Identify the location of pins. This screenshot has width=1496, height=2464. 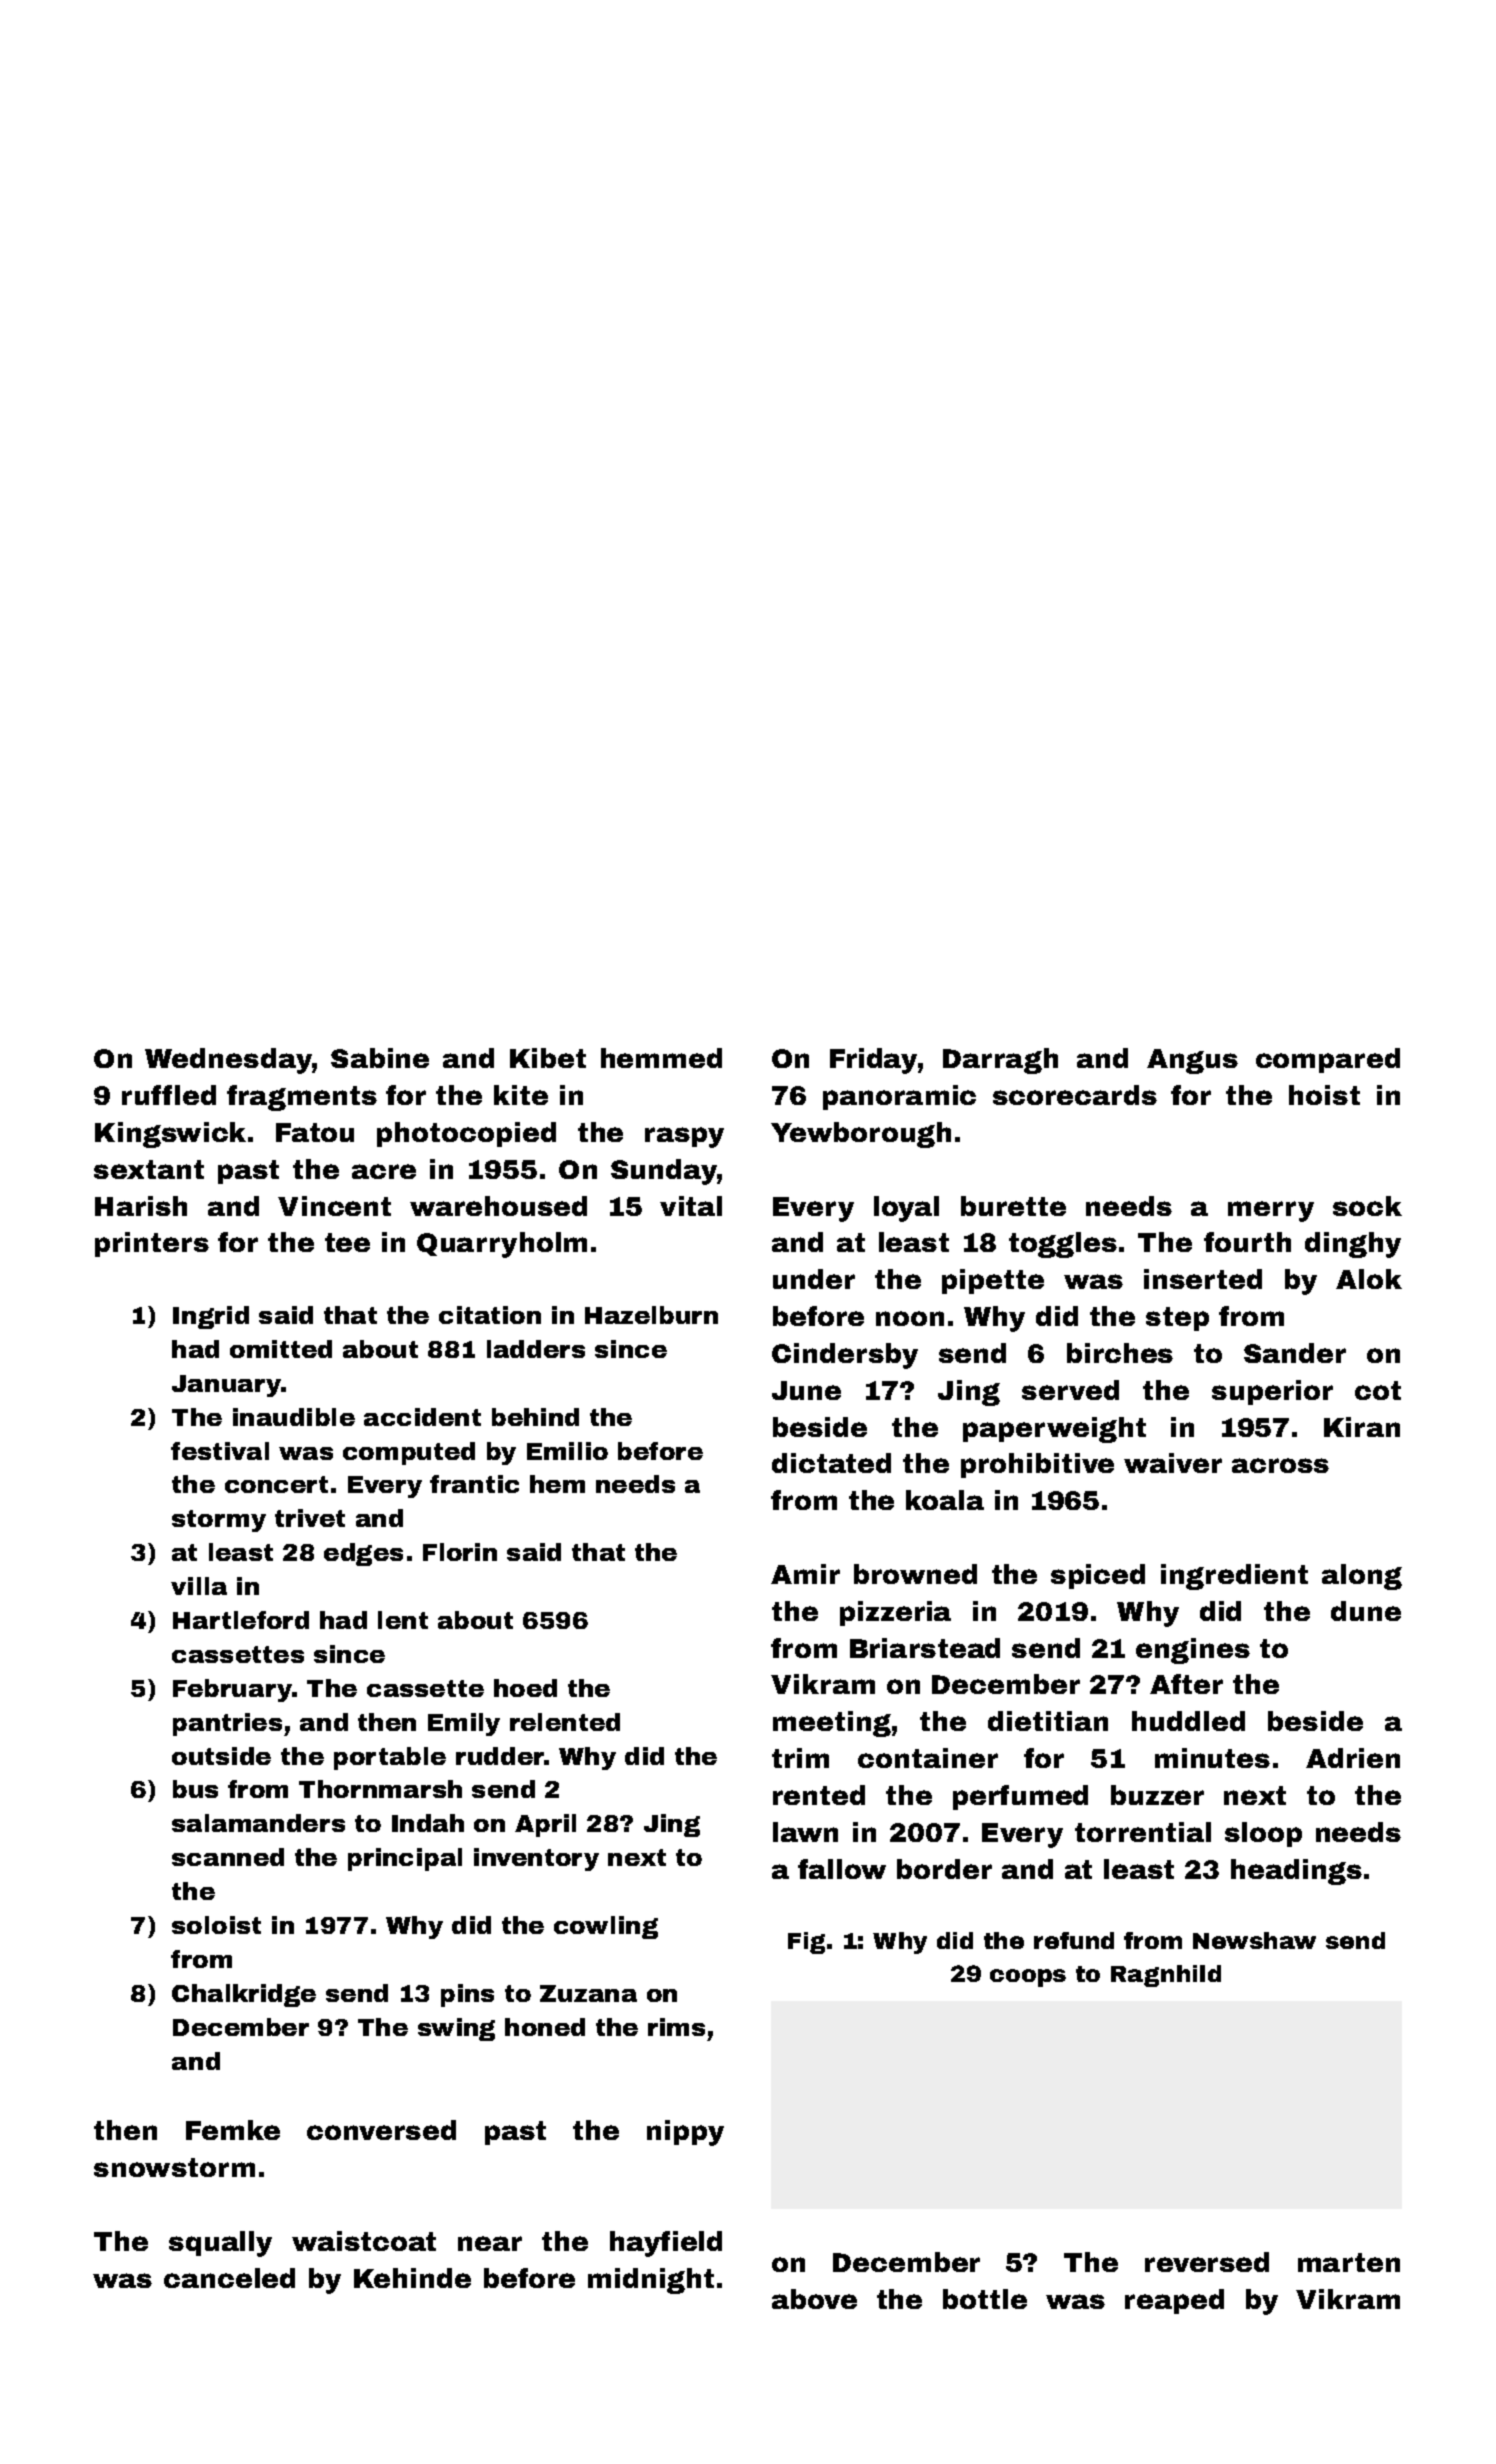
(467, 1995).
